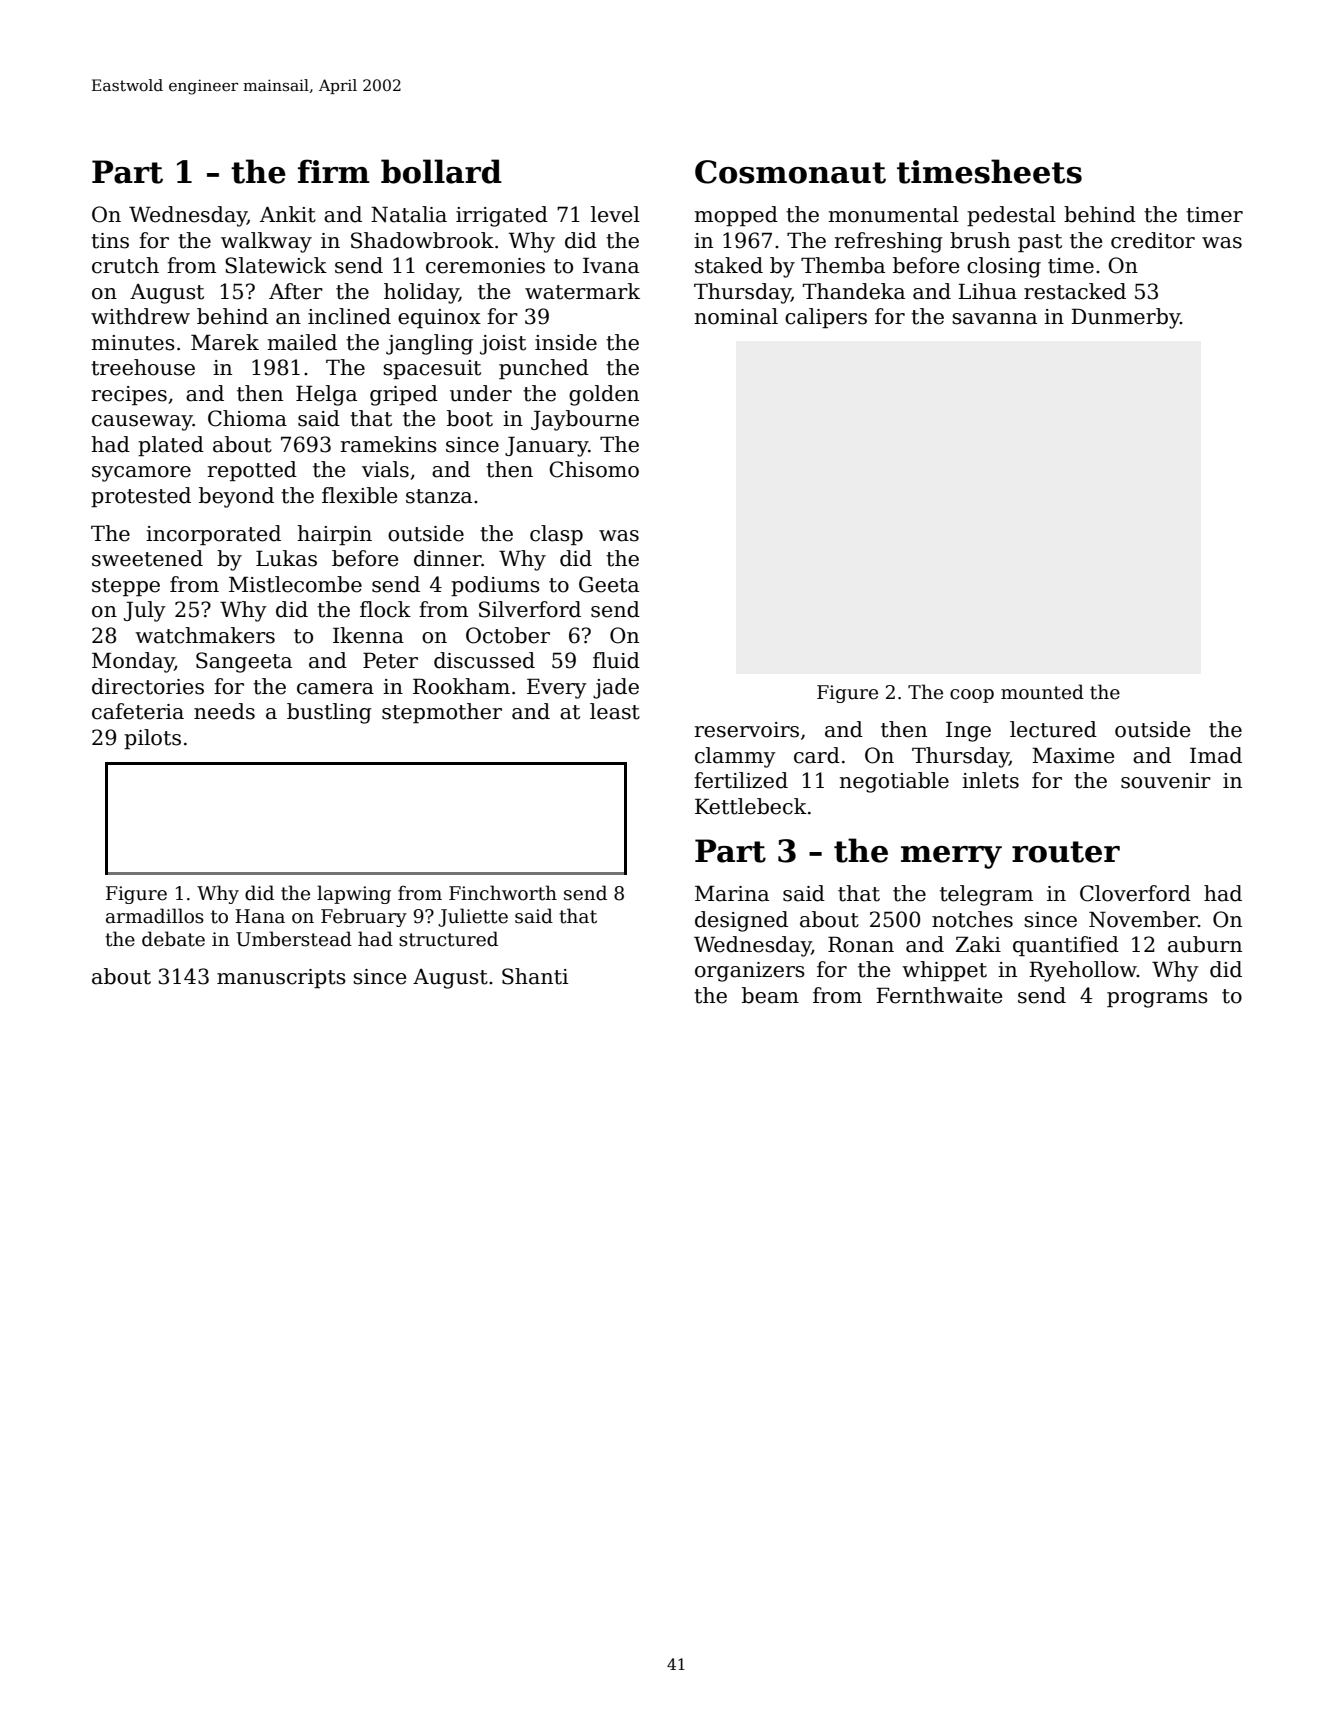 The image size is (1334, 1727). I want to click on bollard, so click(441, 171).
